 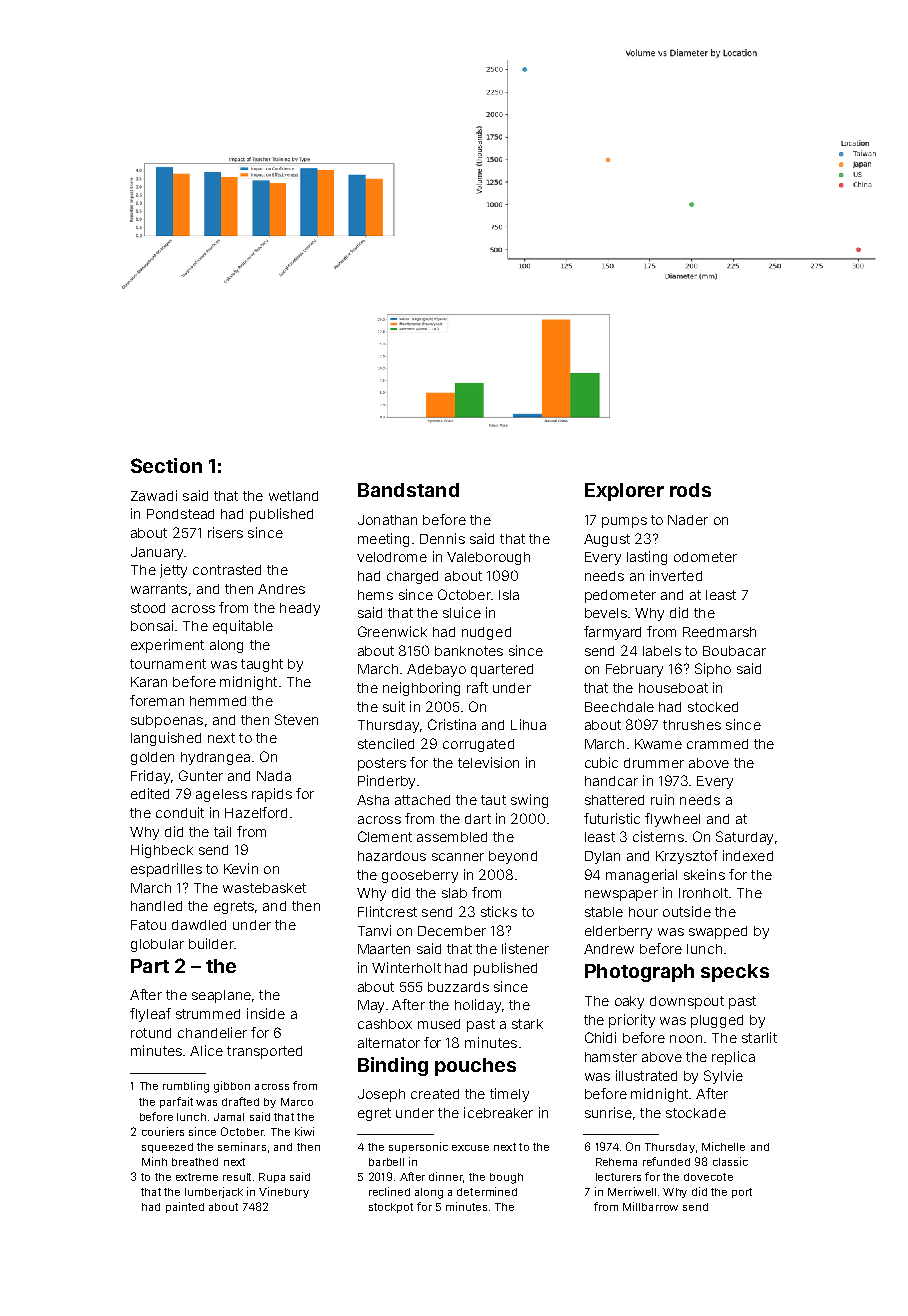 What do you see at coordinates (166, 465) in the page?
I see `Section` at bounding box center [166, 465].
